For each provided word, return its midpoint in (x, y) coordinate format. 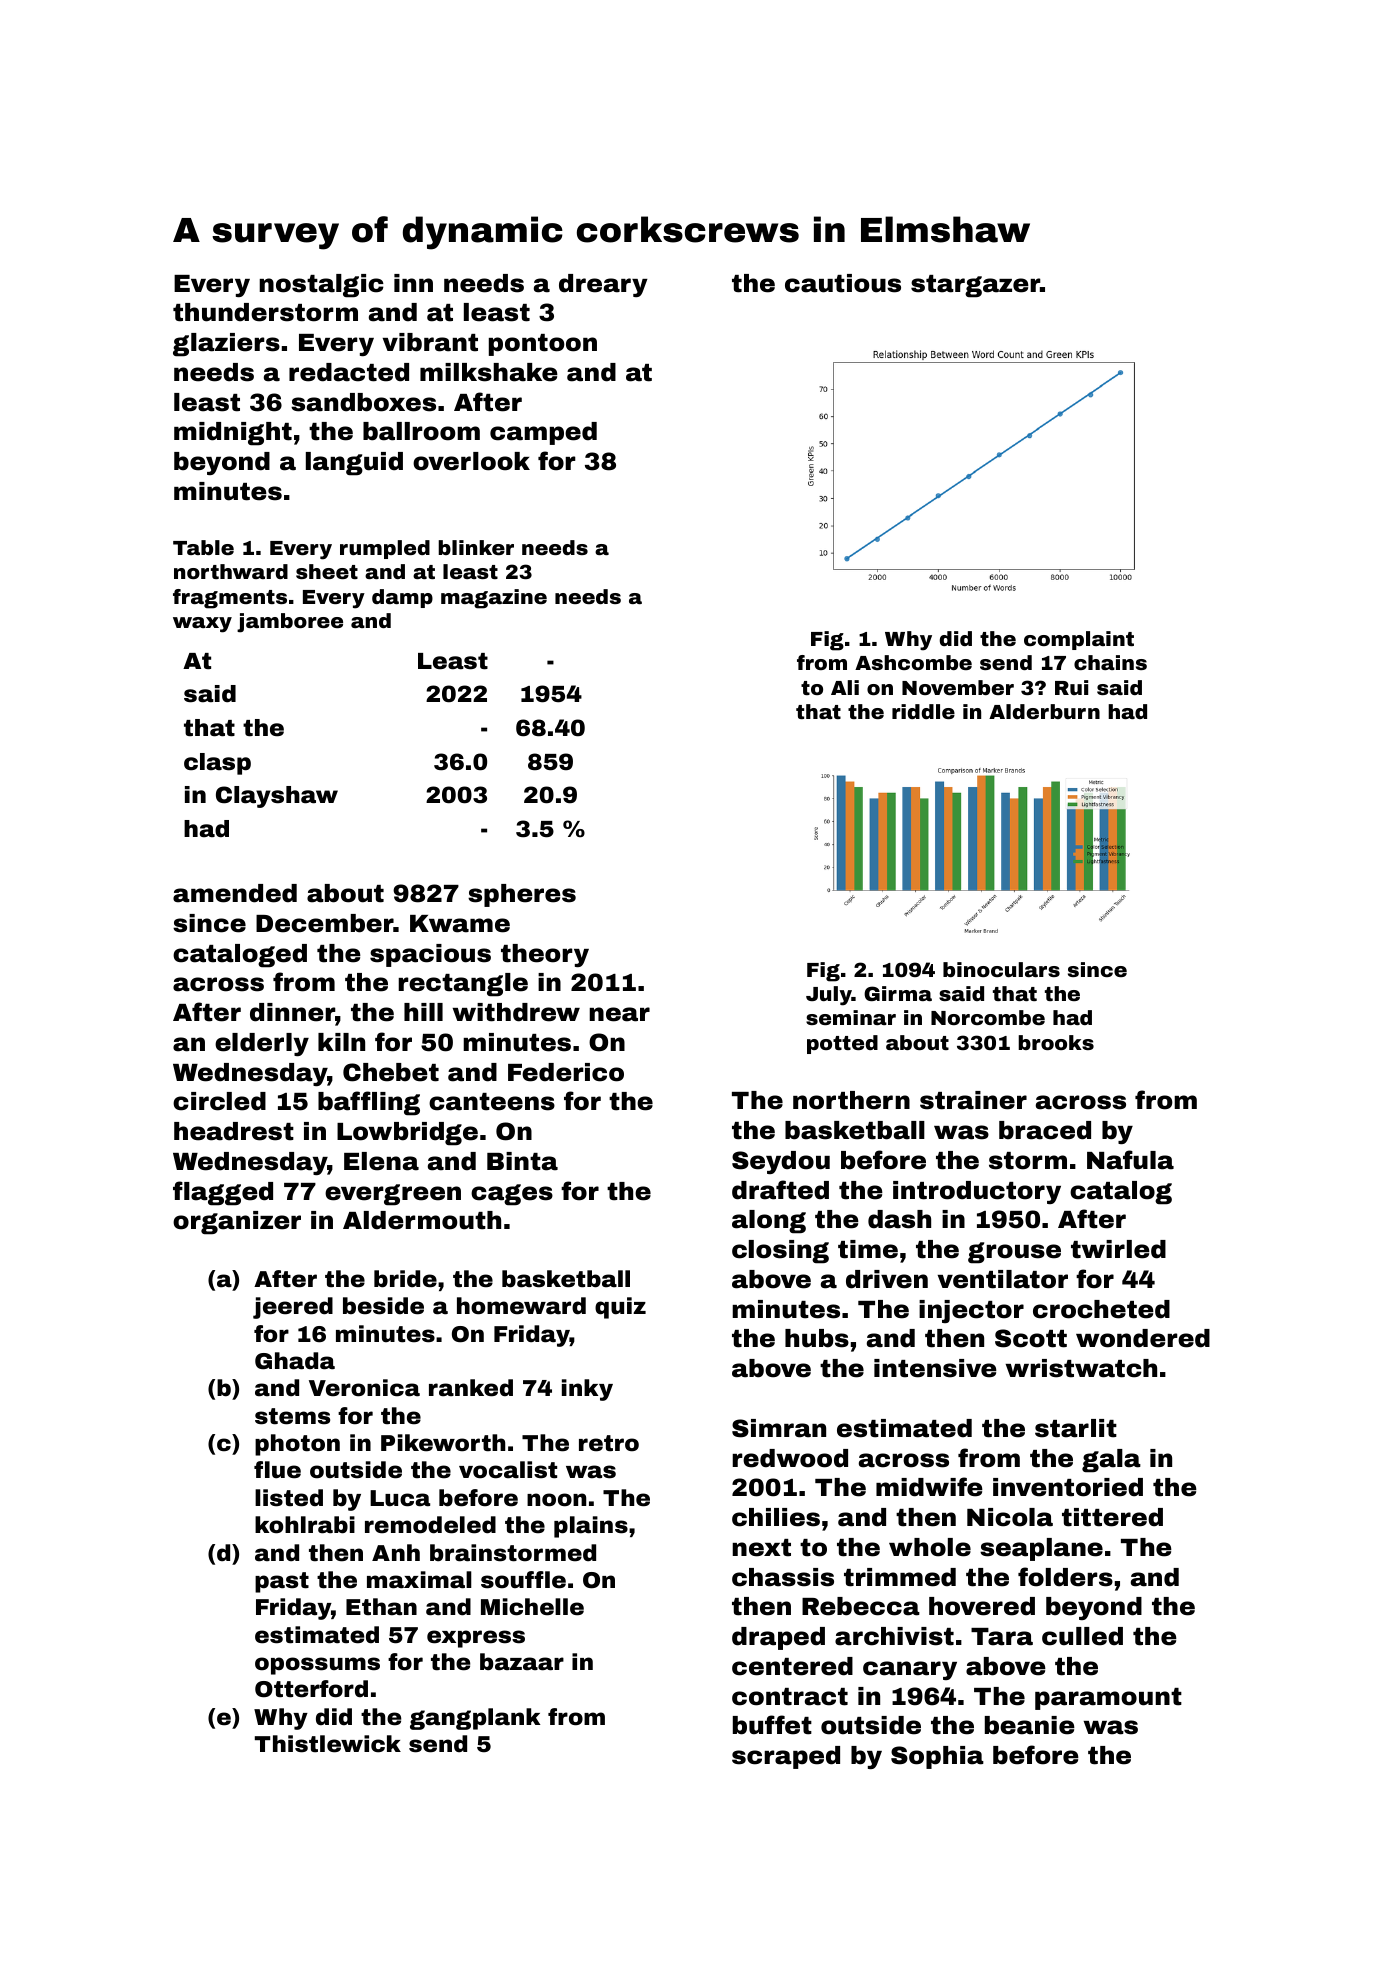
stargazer (975, 286)
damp (402, 598)
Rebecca (861, 1606)
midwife (929, 1487)
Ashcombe (913, 662)
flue (277, 1470)
